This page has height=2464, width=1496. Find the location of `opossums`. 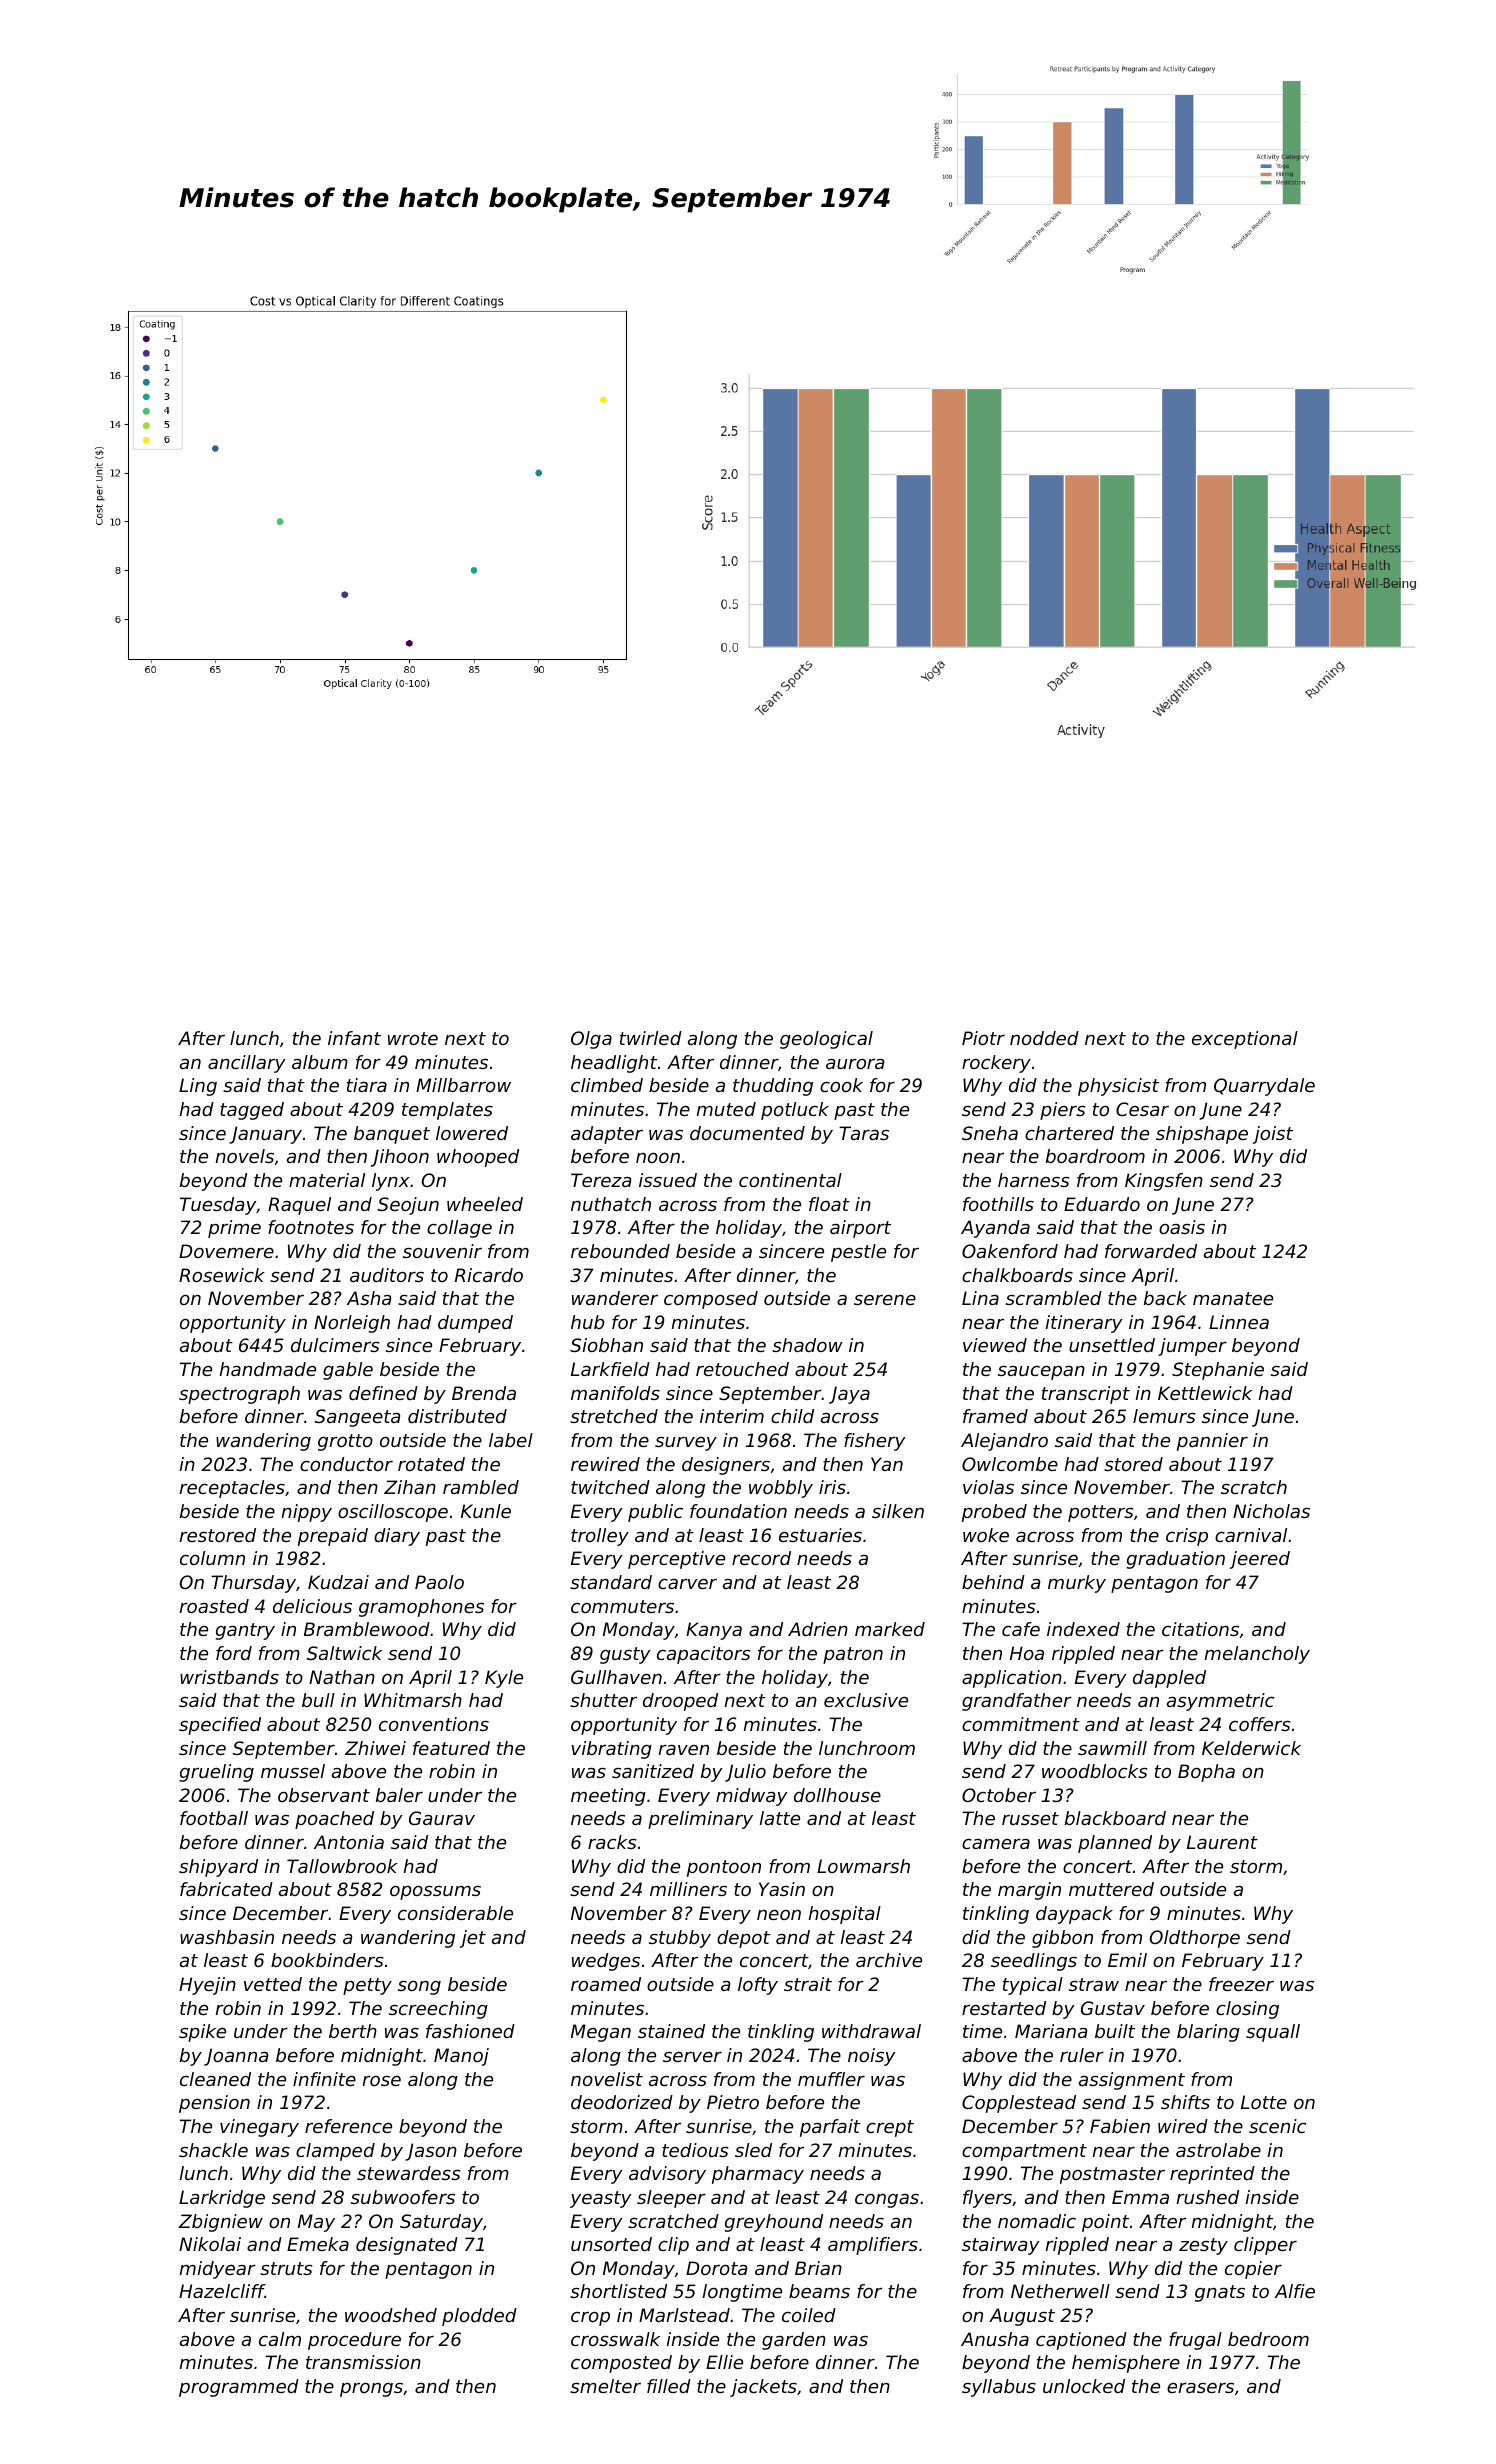

opossums is located at coordinates (435, 1893).
